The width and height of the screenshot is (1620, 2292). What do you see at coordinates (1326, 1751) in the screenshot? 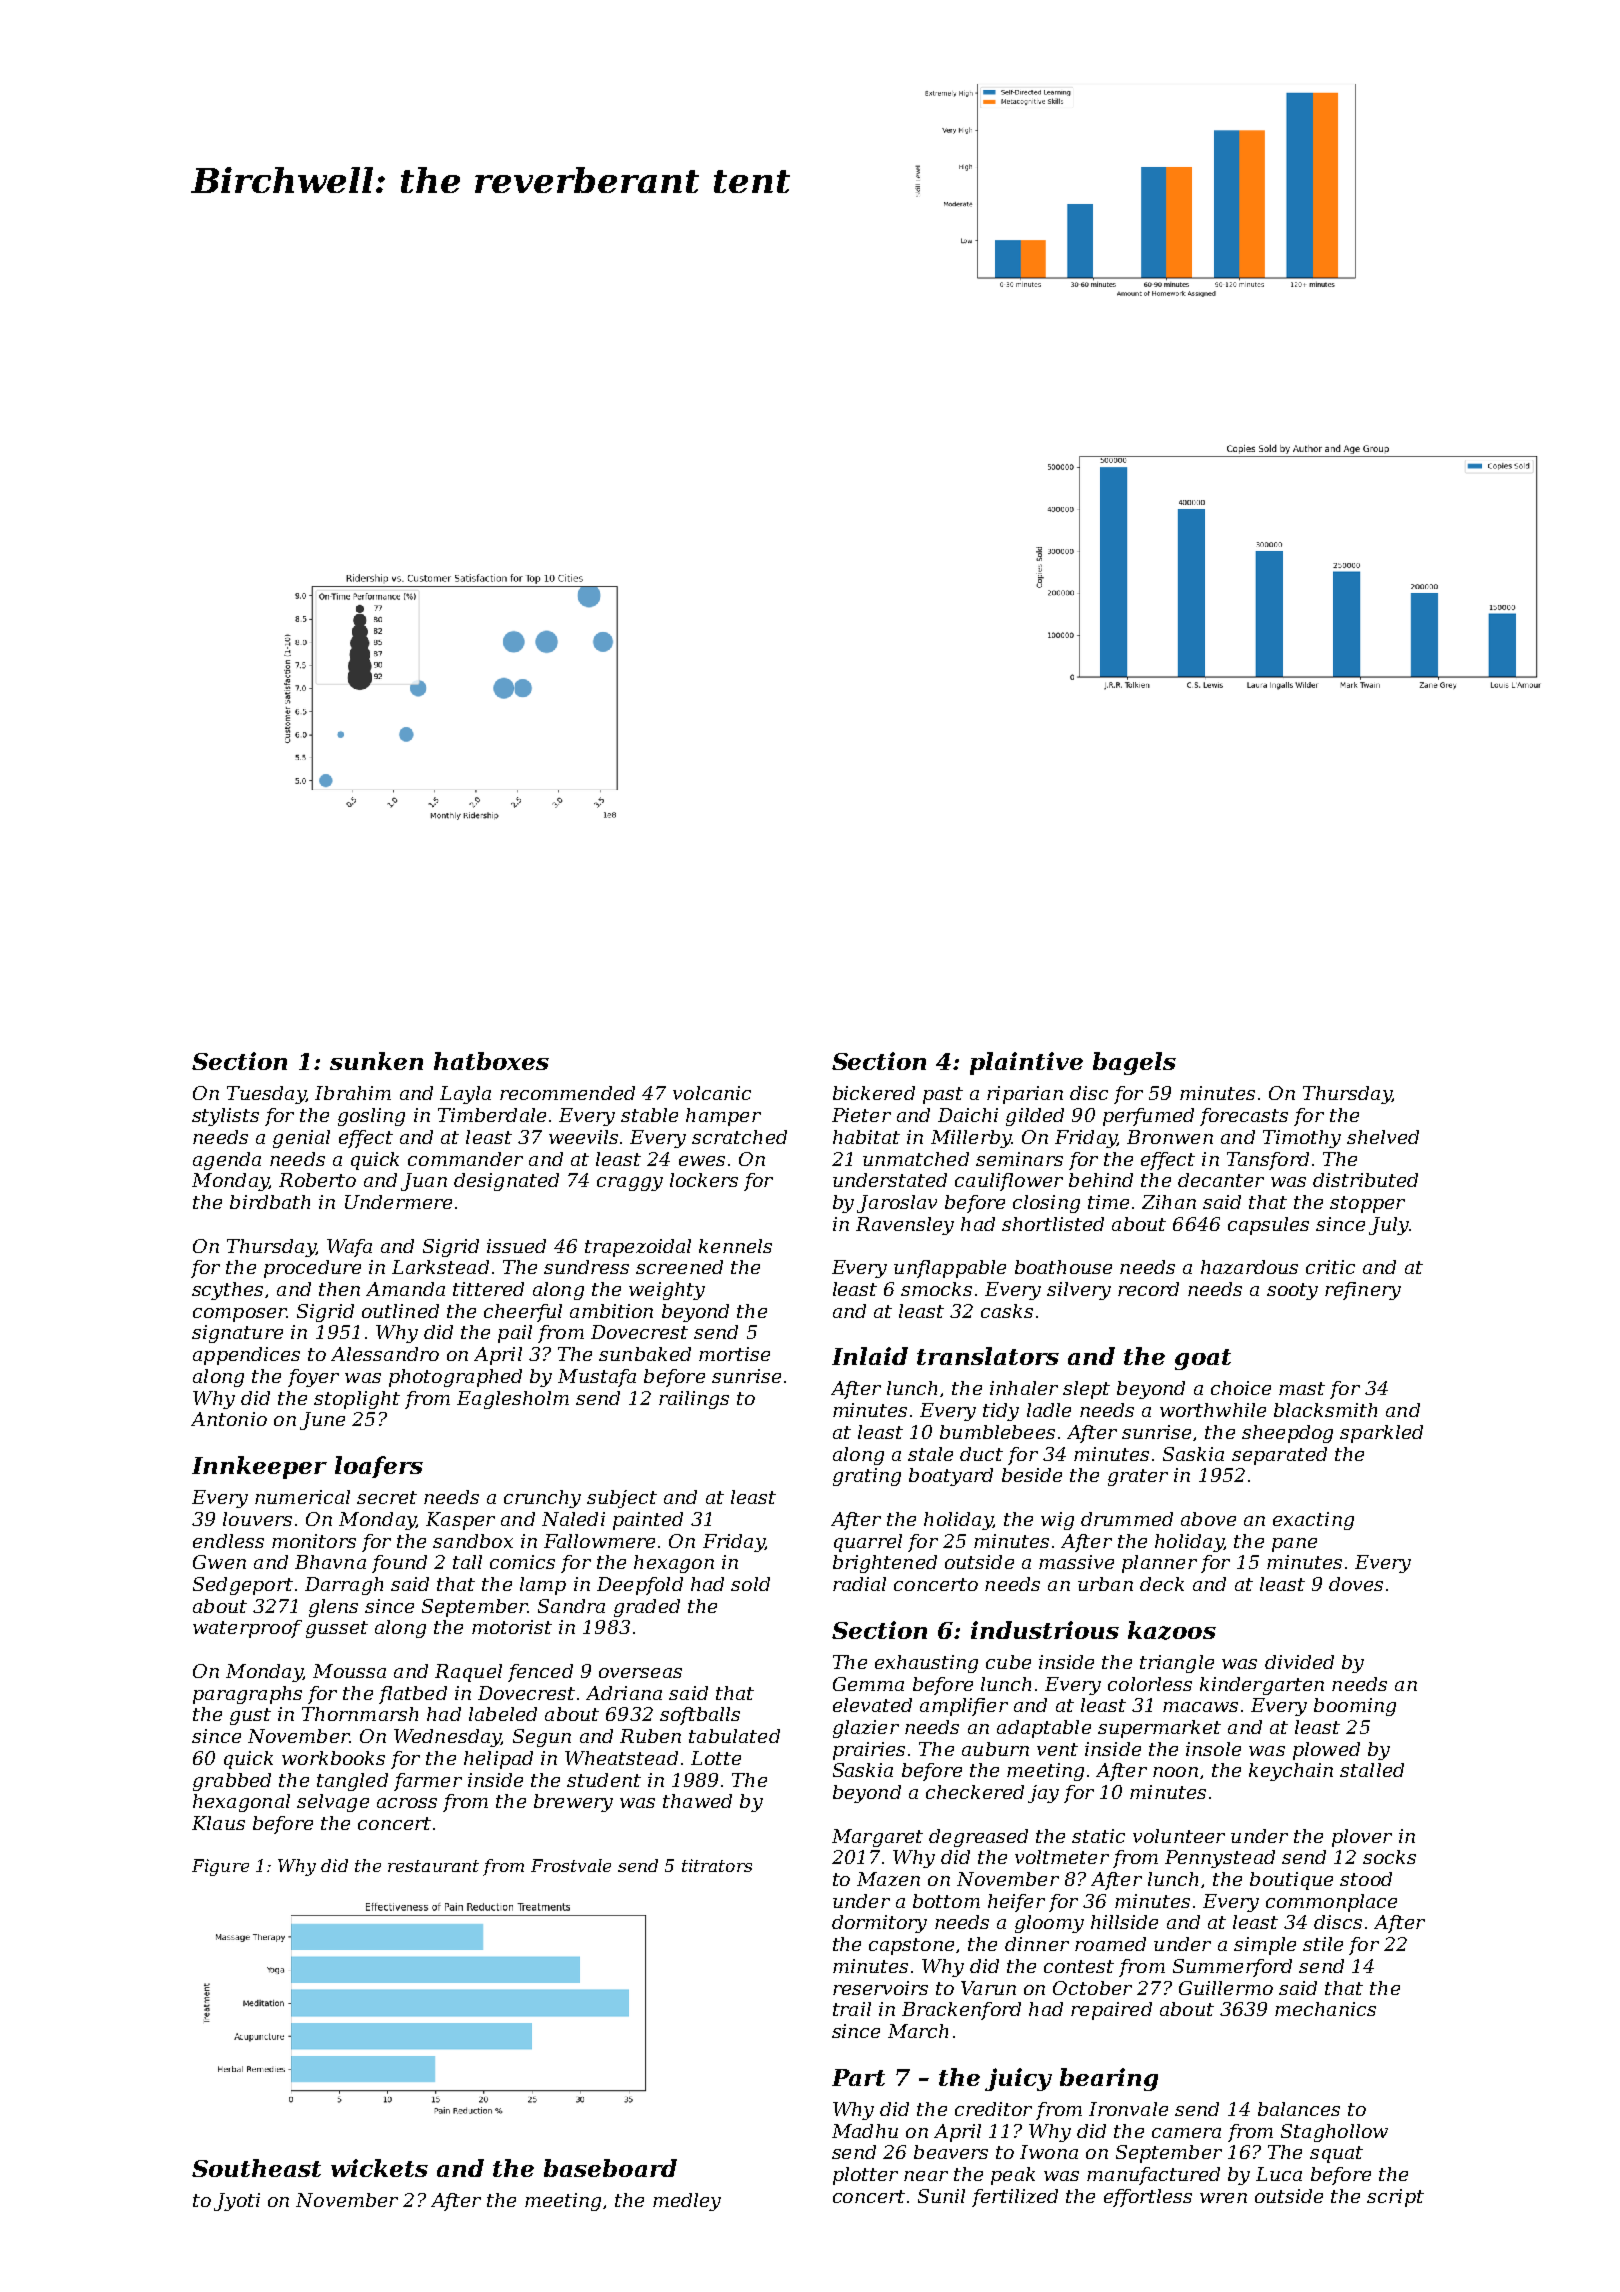
I see `plowed` at bounding box center [1326, 1751].
